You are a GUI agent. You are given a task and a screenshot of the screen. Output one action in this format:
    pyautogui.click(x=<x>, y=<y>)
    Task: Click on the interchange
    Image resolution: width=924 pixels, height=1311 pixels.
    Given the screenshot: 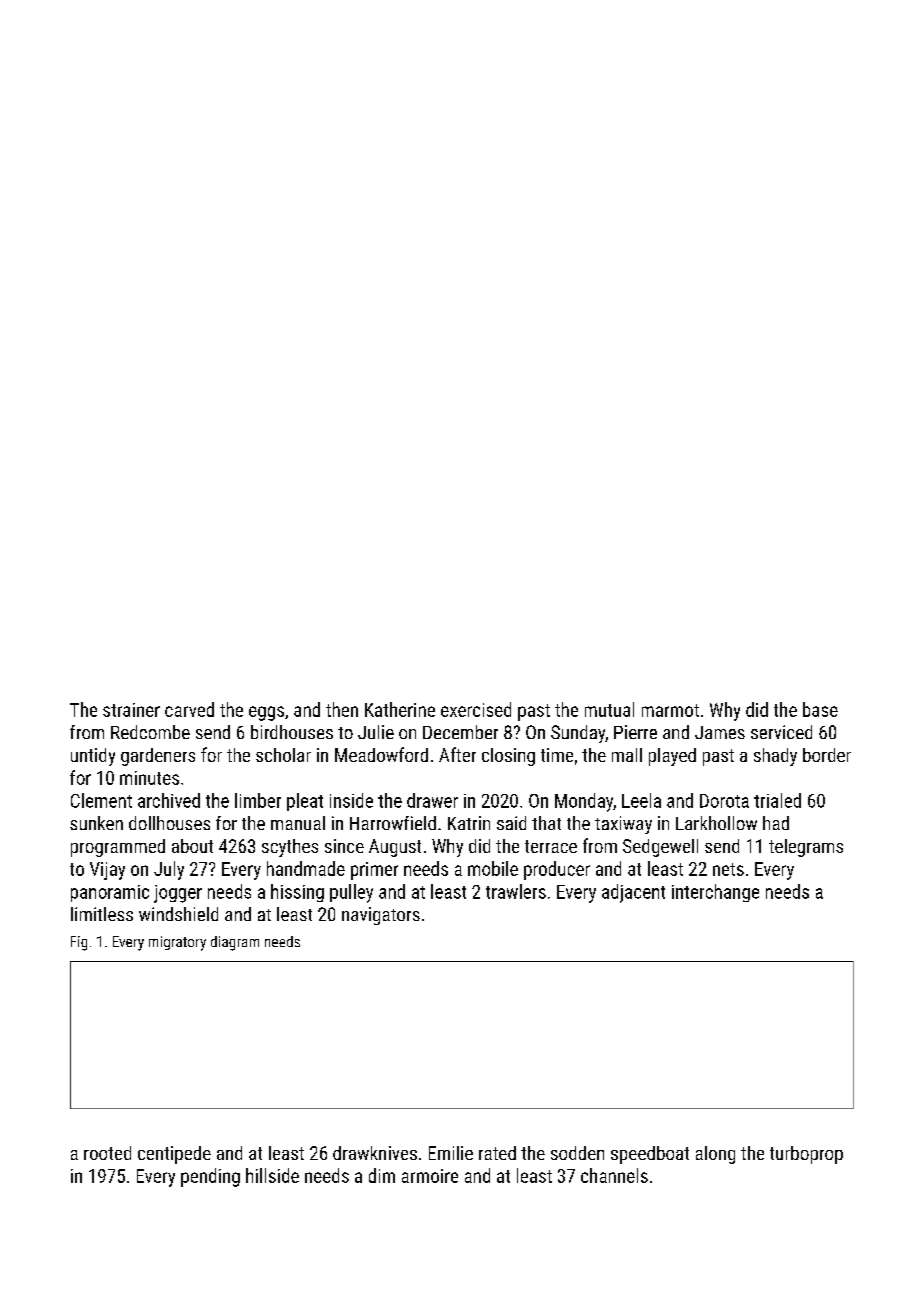 What is the action you would take?
    pyautogui.click(x=715, y=893)
